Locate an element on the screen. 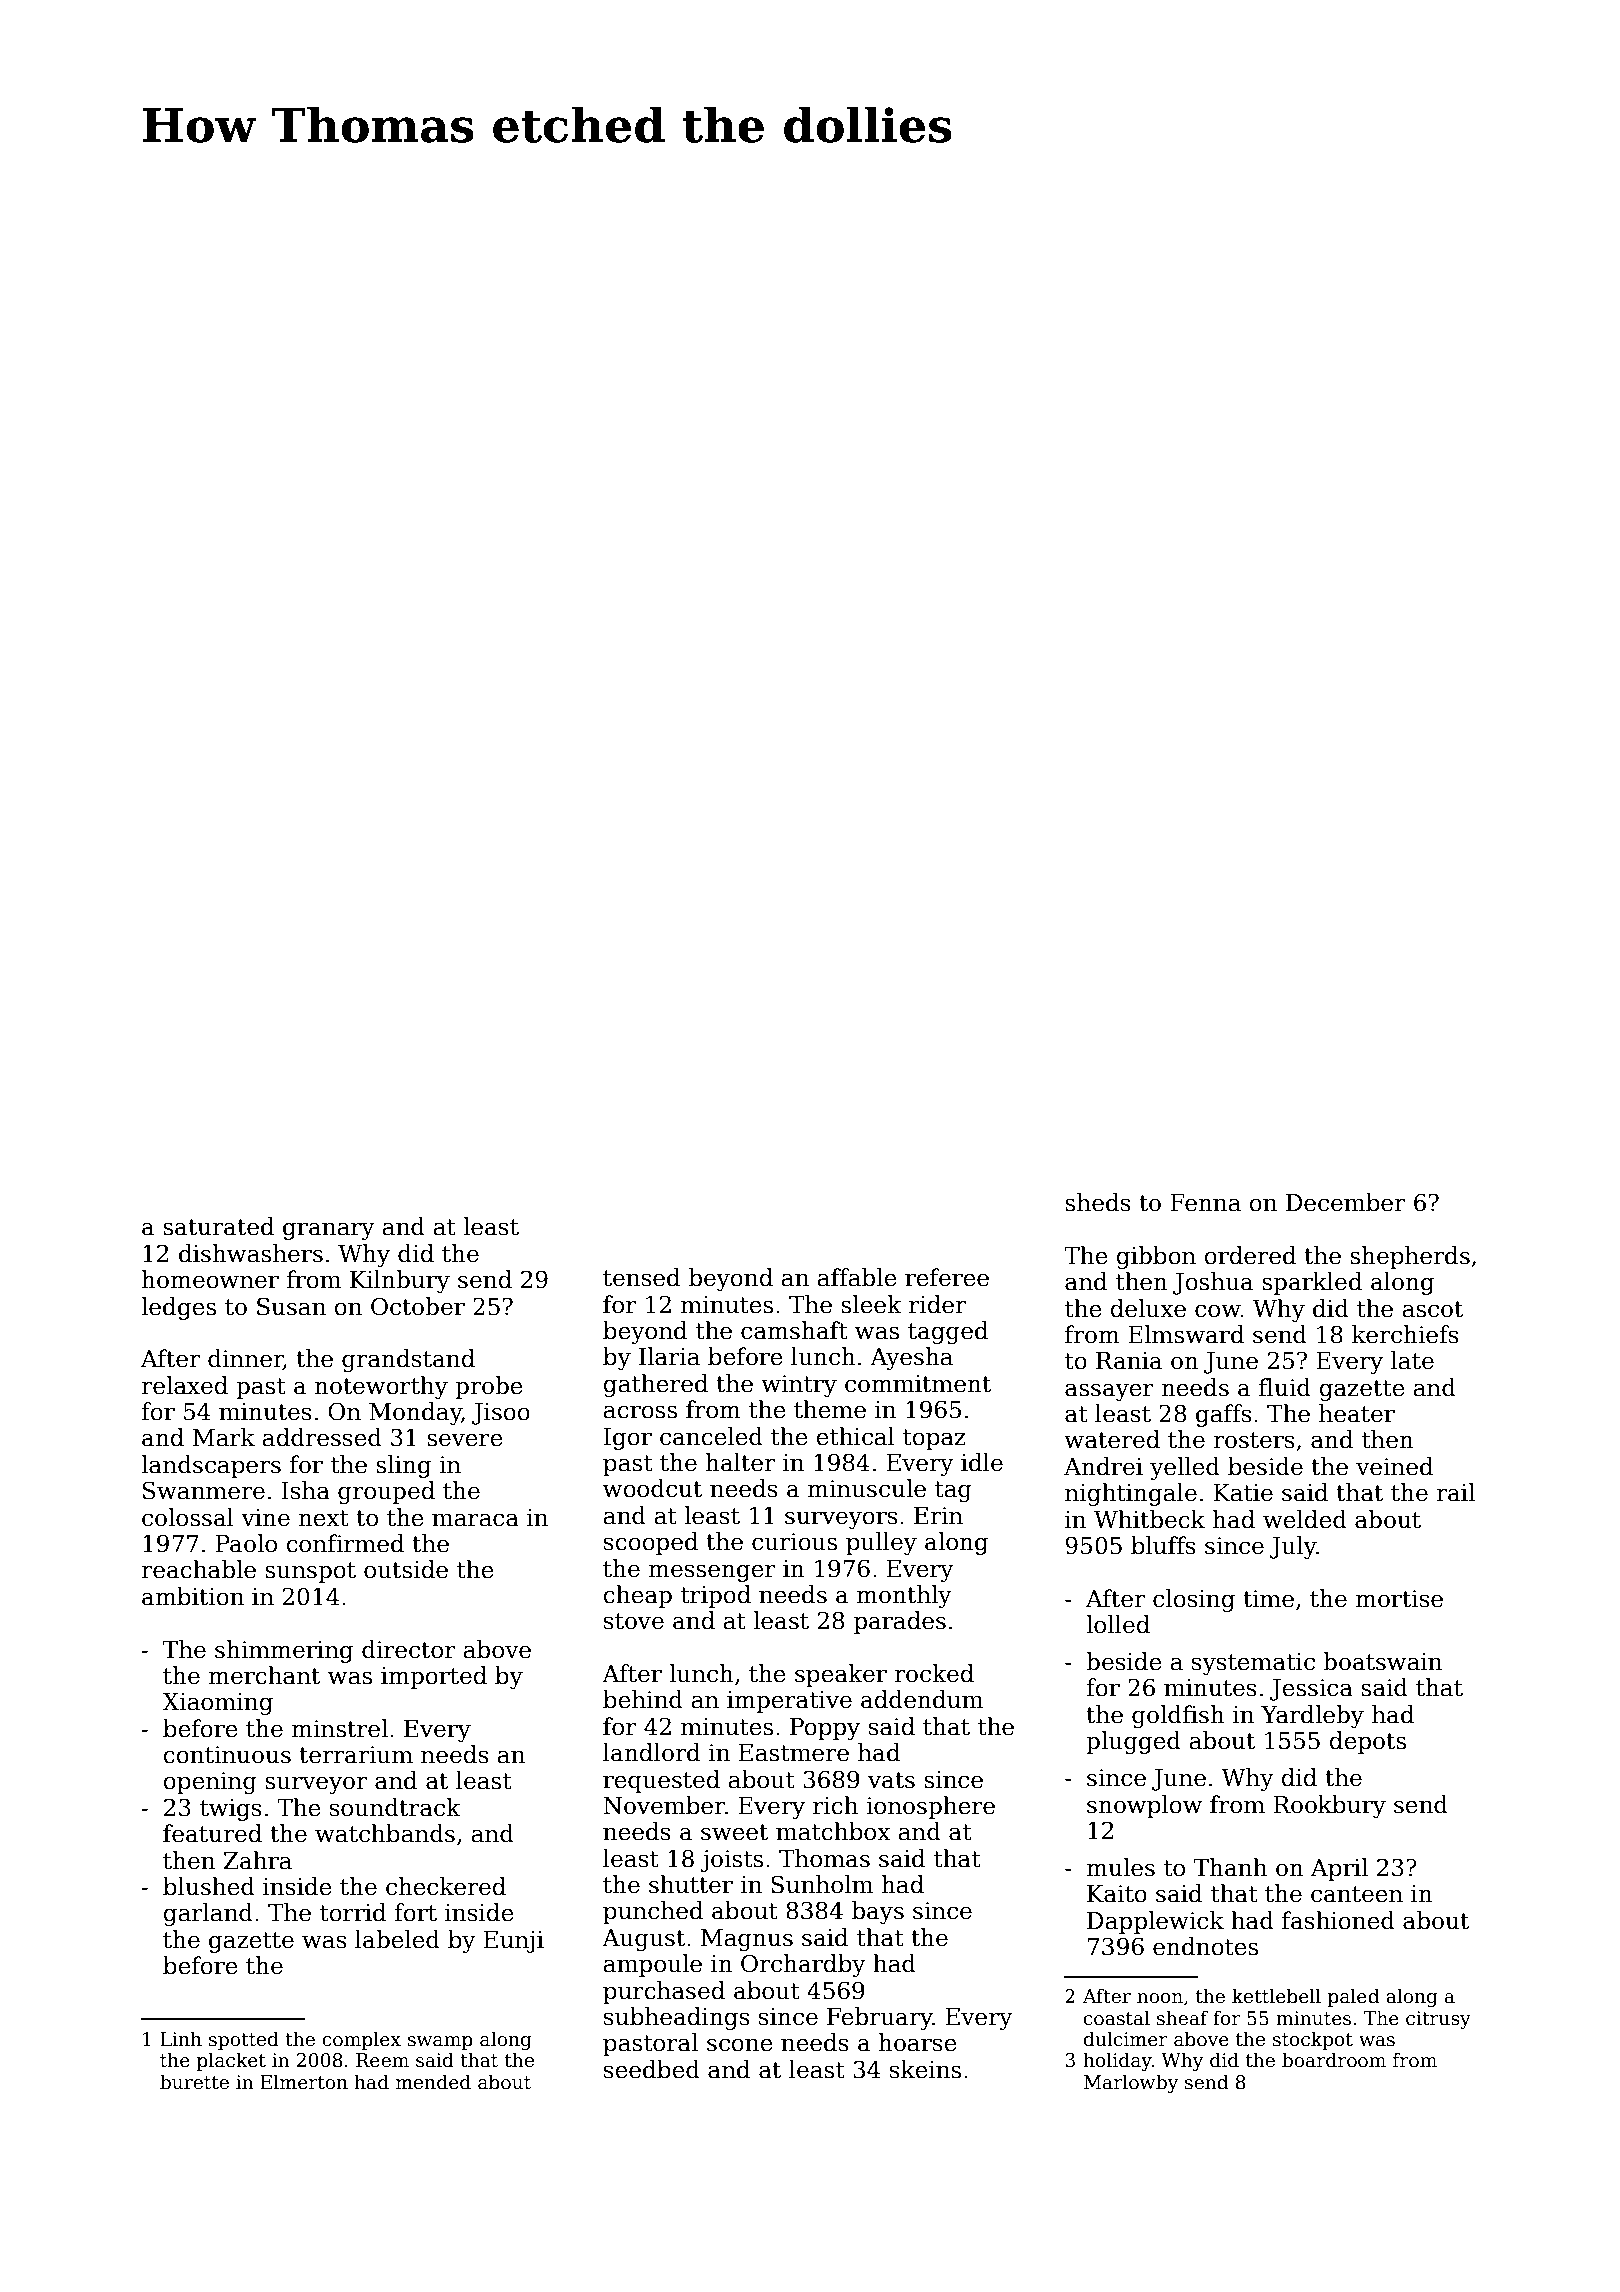  stove is located at coordinates (634, 1621).
